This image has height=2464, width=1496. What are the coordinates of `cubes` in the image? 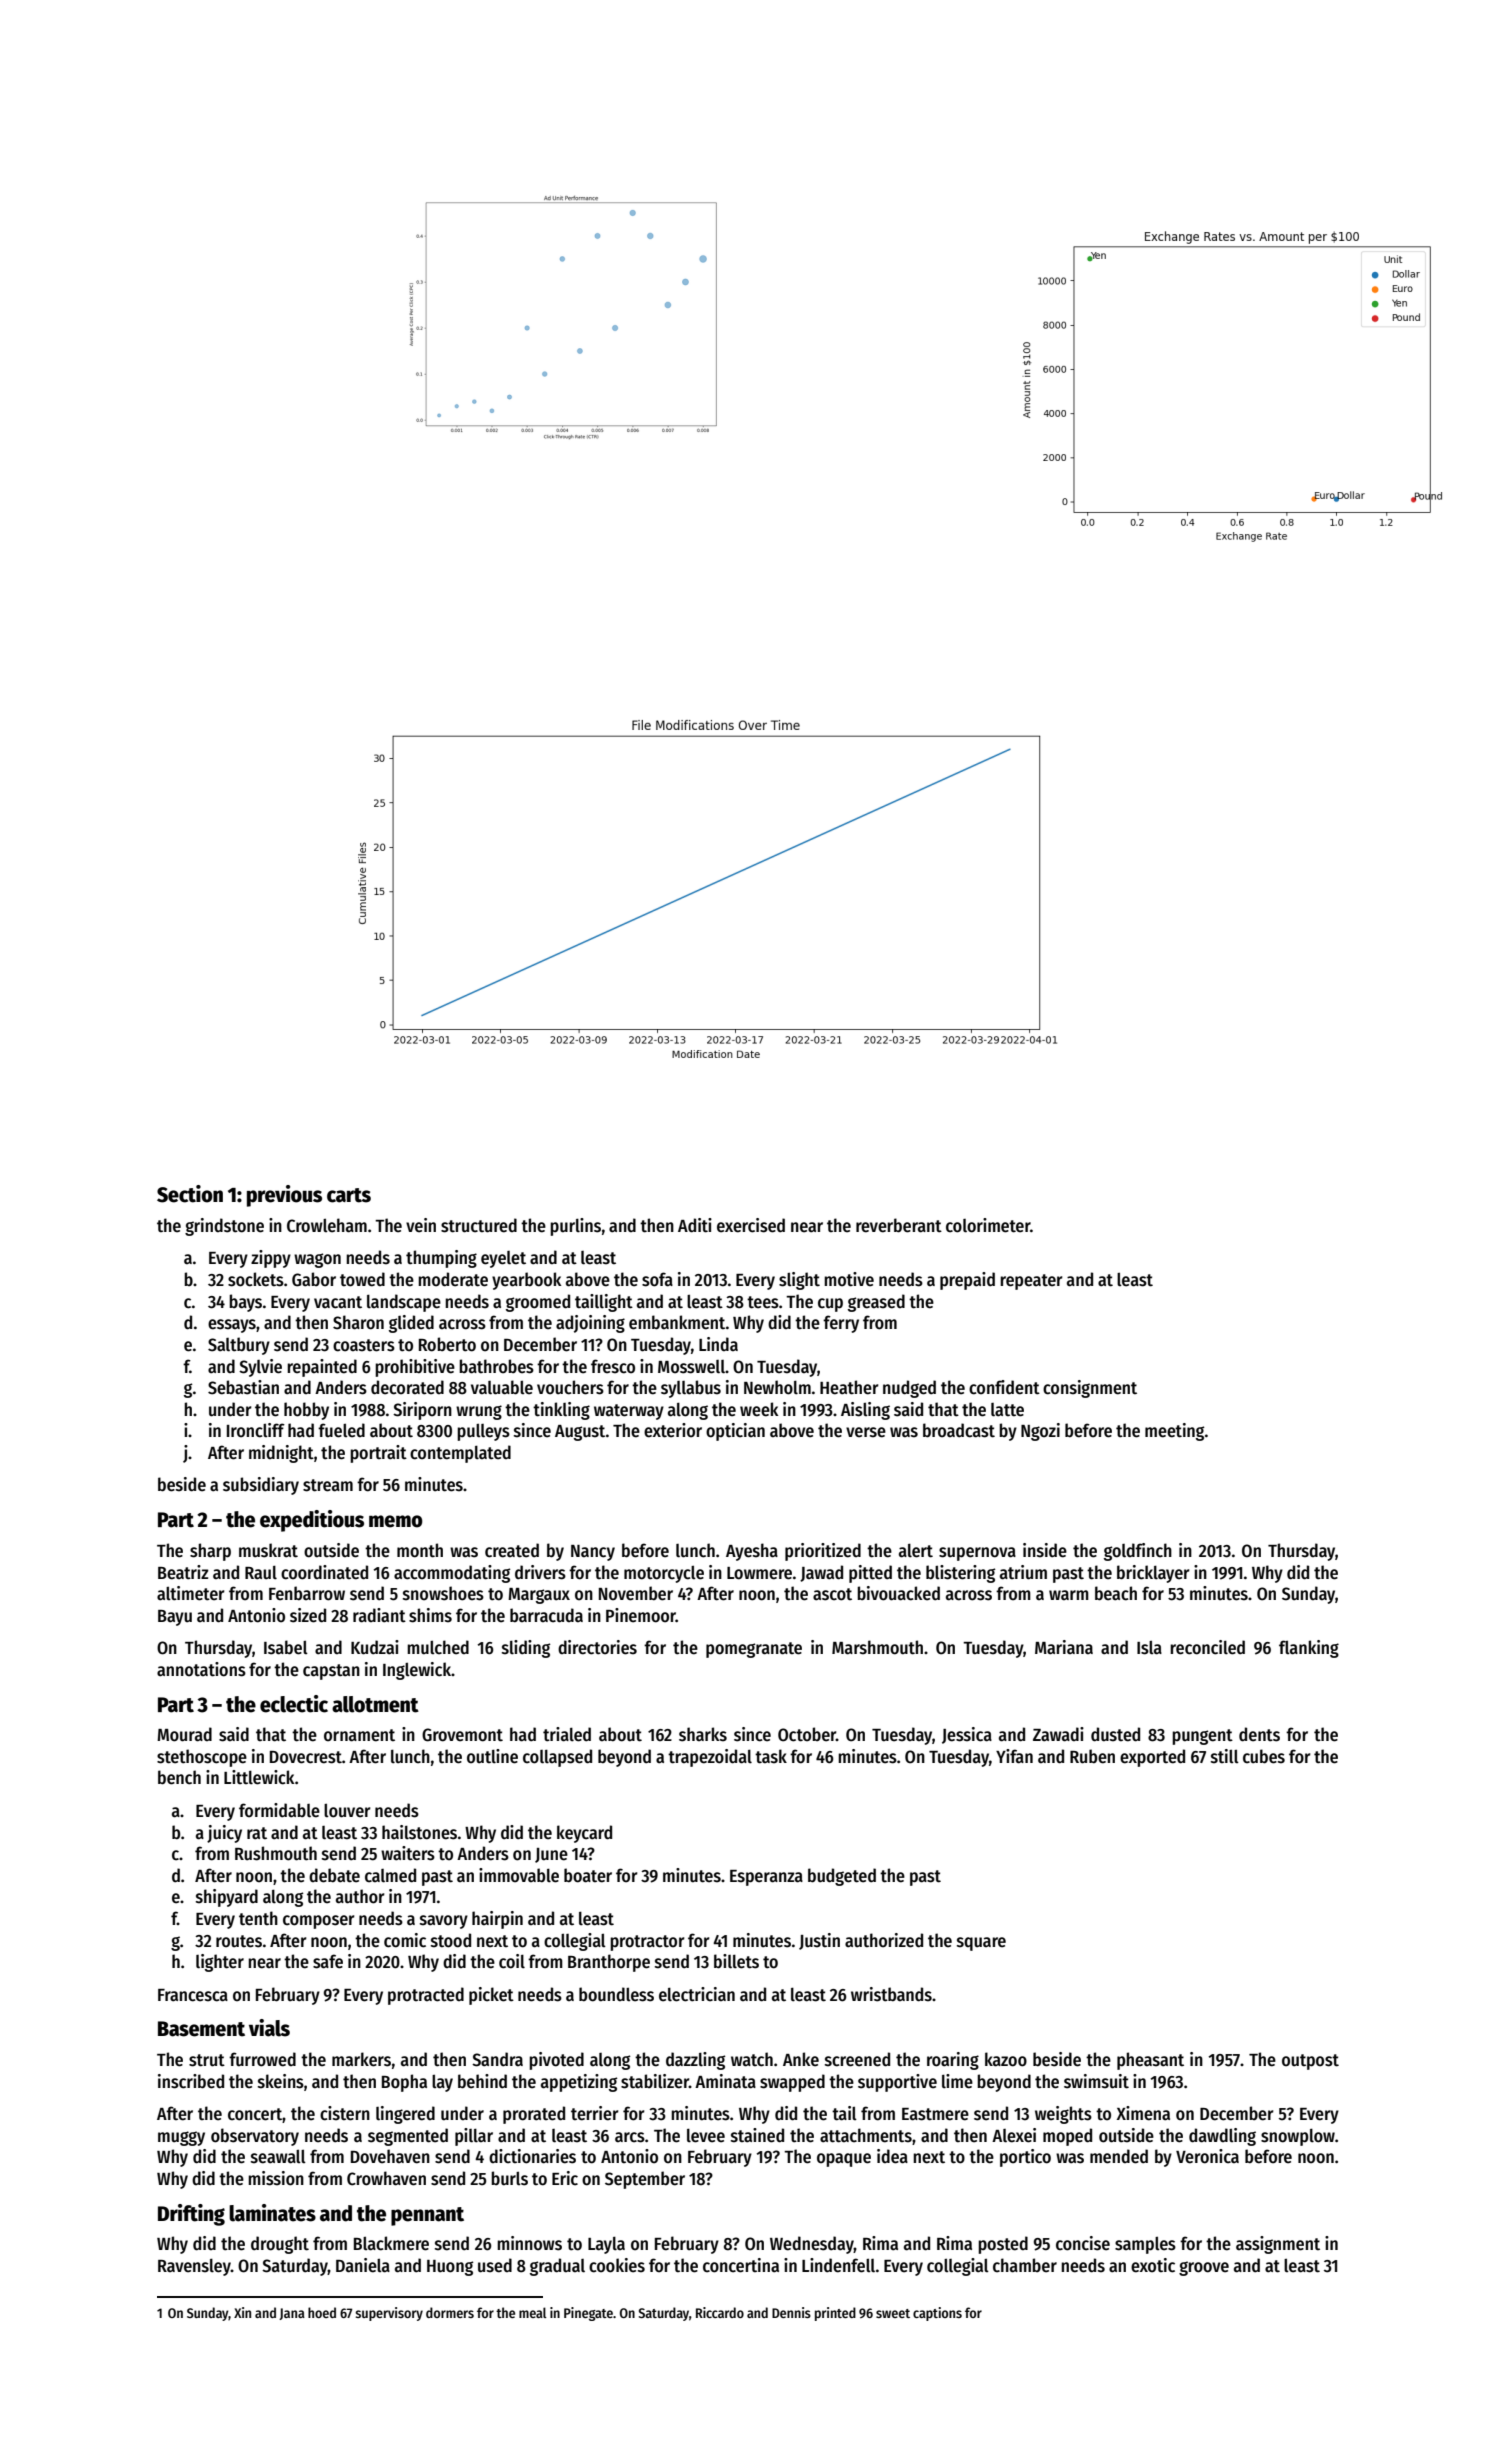 It's located at (1264, 1756).
